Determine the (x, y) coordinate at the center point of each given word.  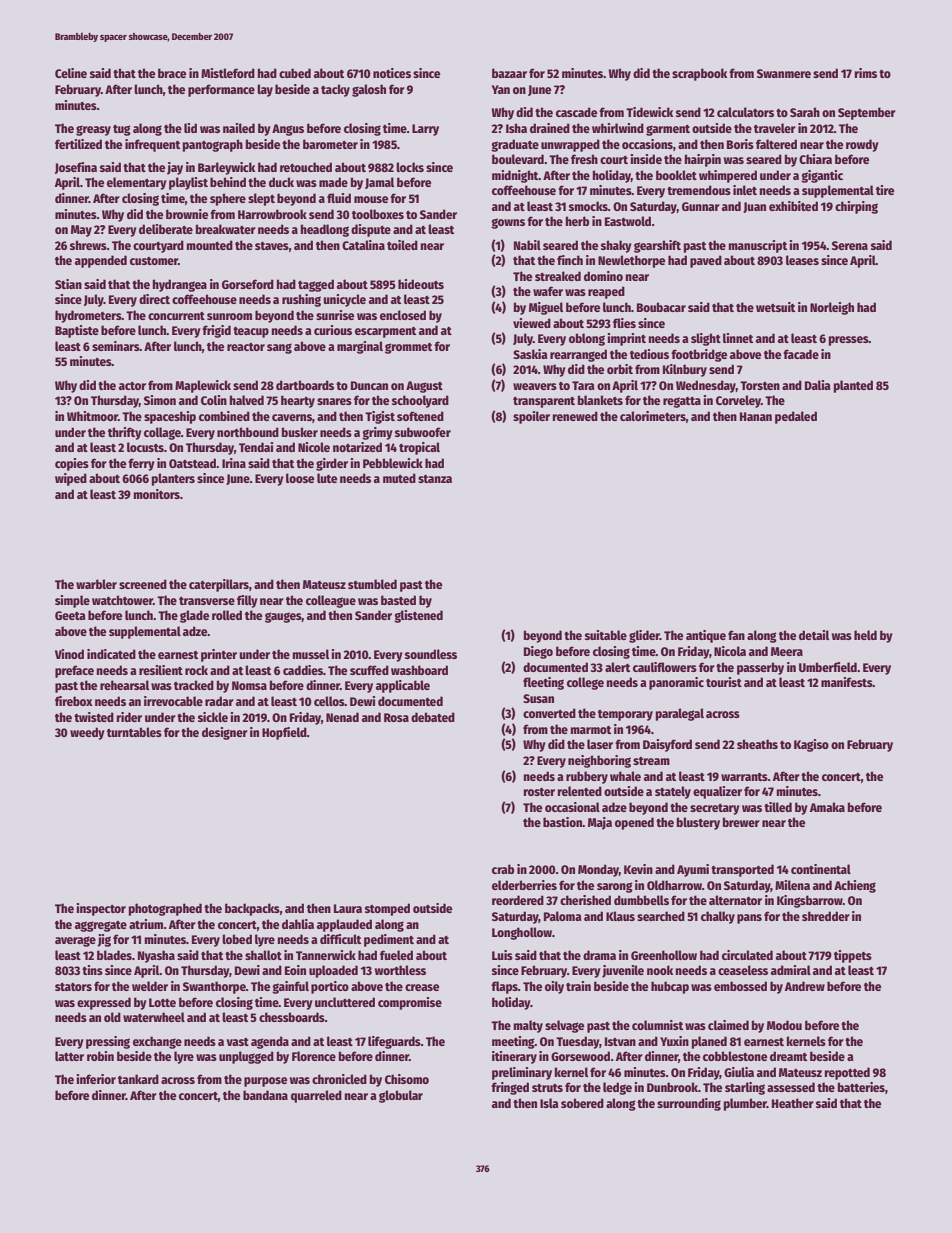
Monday (598, 870)
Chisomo (407, 1079)
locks (410, 167)
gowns (508, 223)
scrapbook (699, 74)
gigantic (822, 176)
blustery (698, 823)
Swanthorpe (214, 987)
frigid (216, 331)
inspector (101, 909)
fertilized (78, 144)
